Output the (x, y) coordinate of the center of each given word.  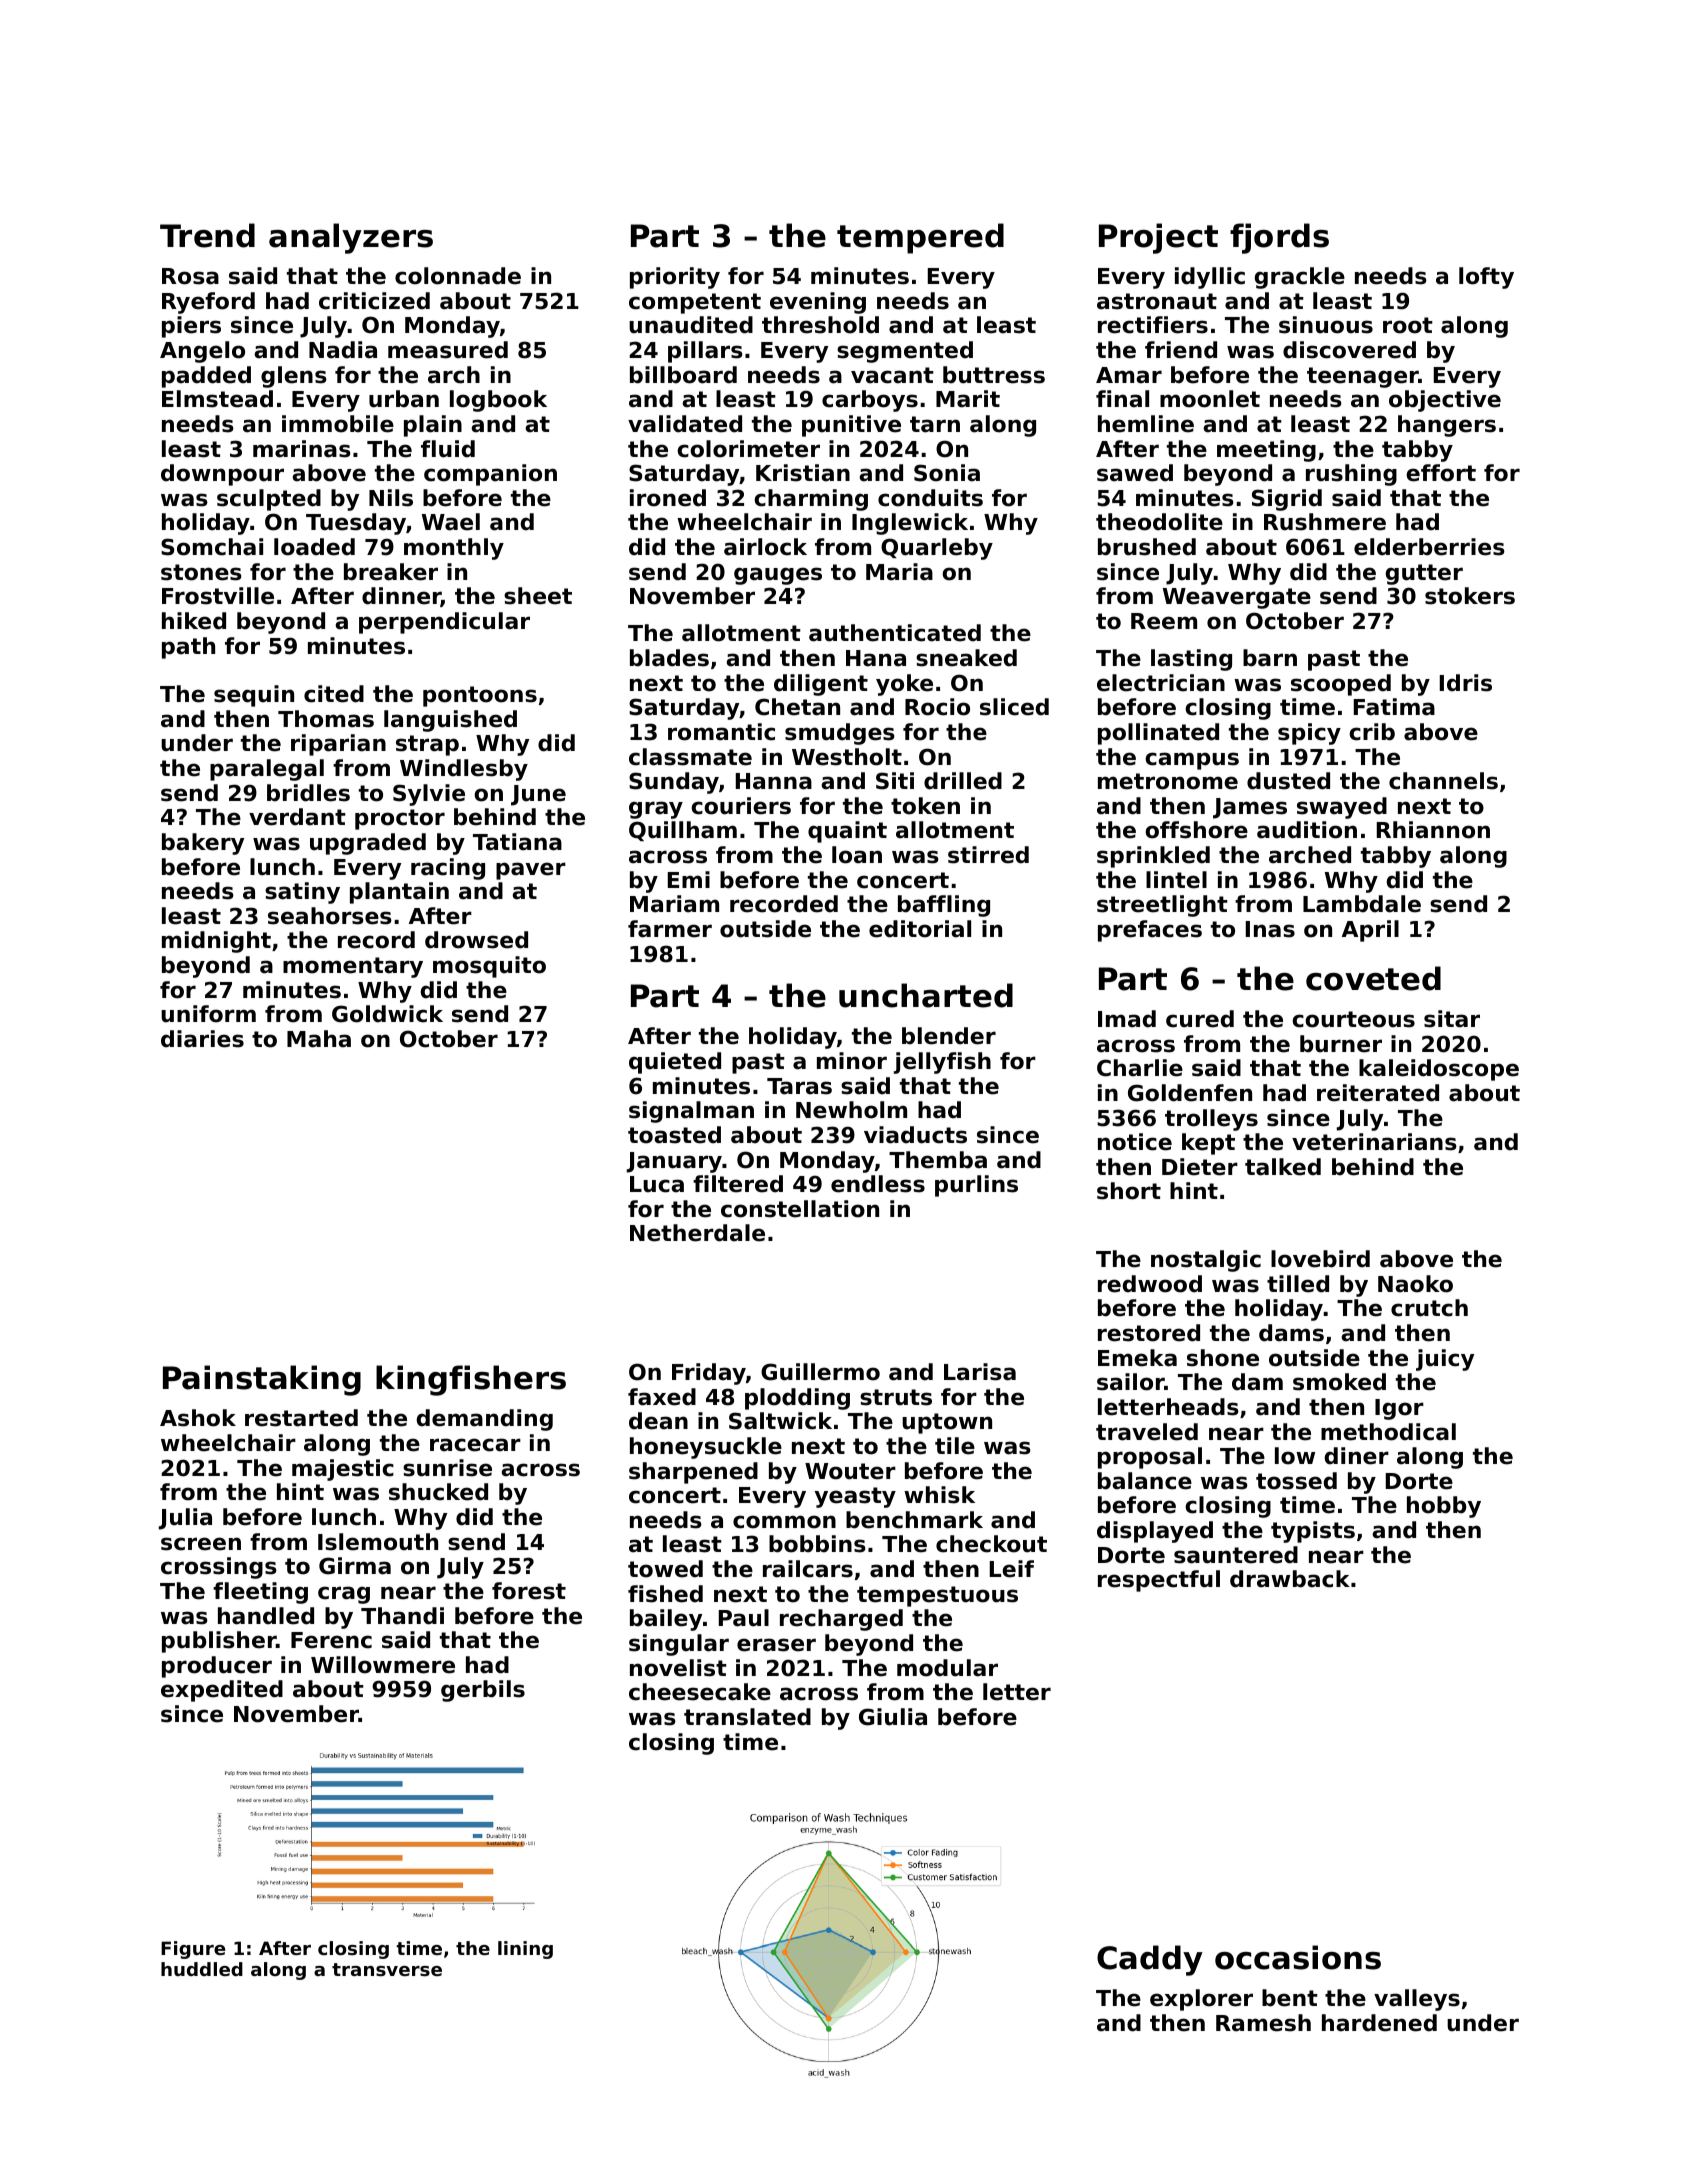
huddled (202, 1969)
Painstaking (262, 1380)
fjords (1279, 238)
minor (852, 1061)
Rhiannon (1433, 830)
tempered (920, 238)
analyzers (351, 238)
